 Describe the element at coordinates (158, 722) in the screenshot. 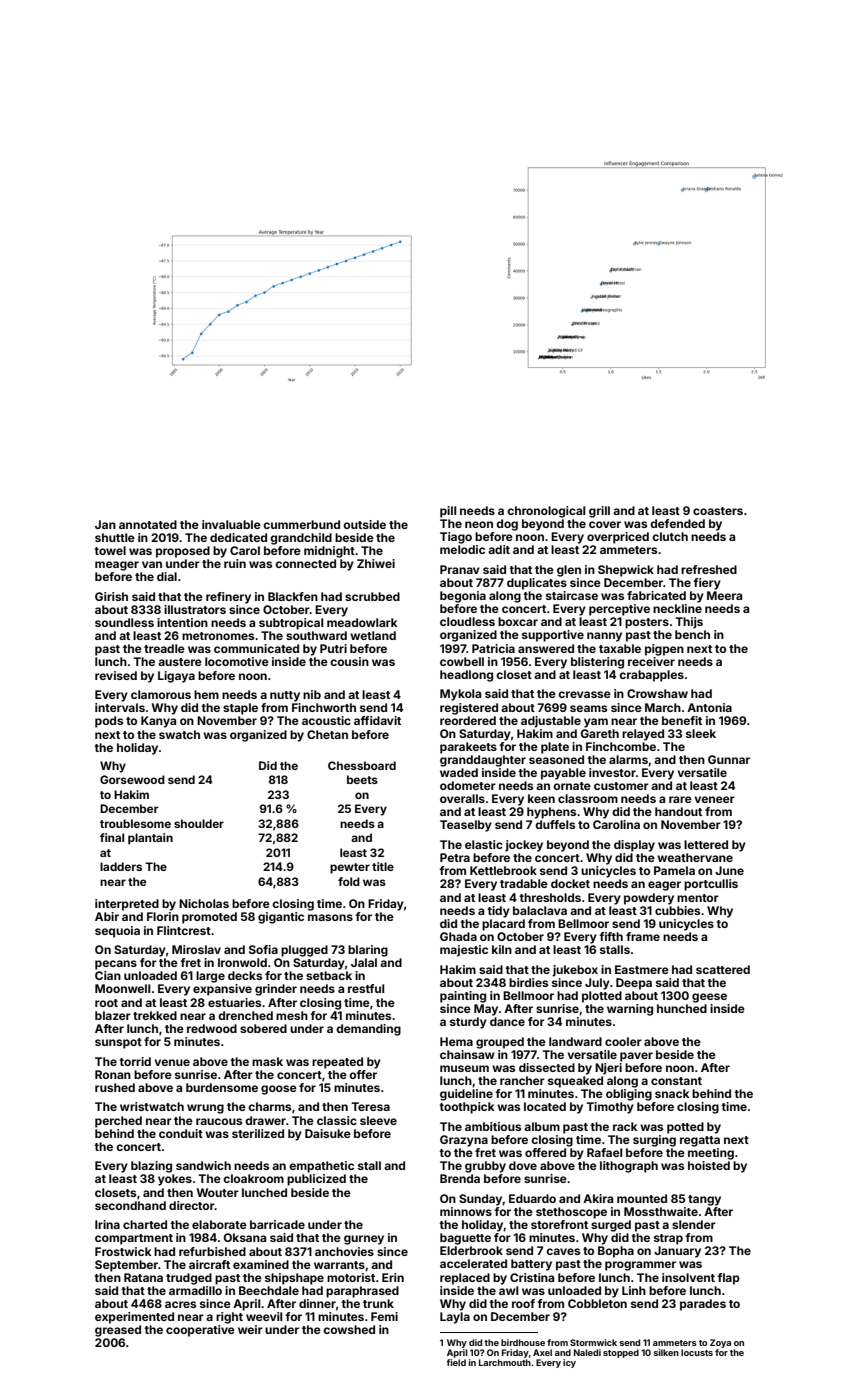

I see `Kanya` at that location.
